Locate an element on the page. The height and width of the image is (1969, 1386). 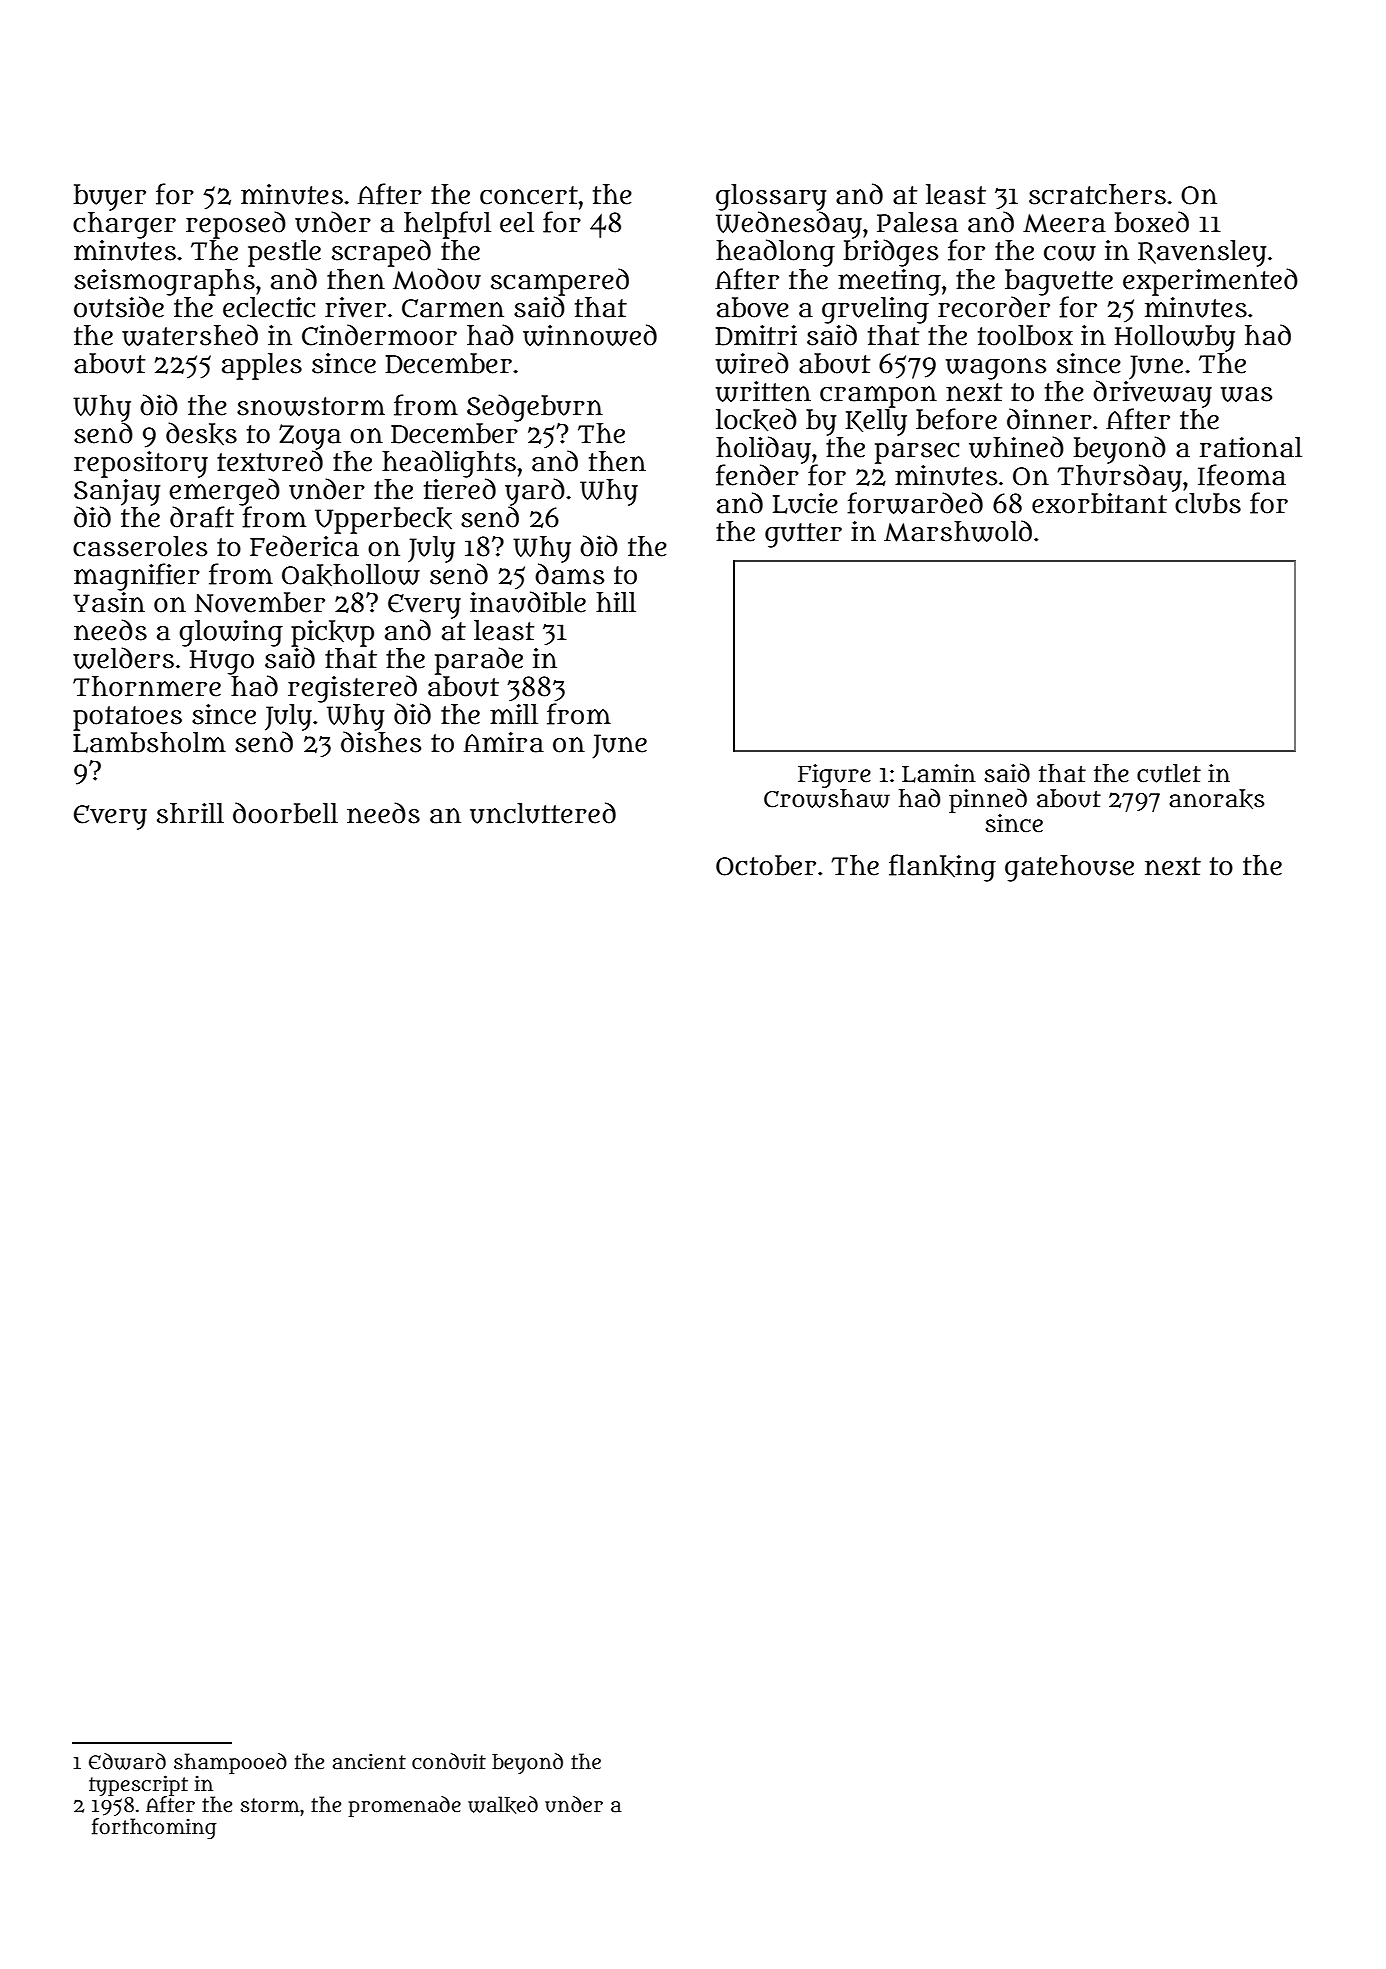
shrill is located at coordinates (190, 813).
